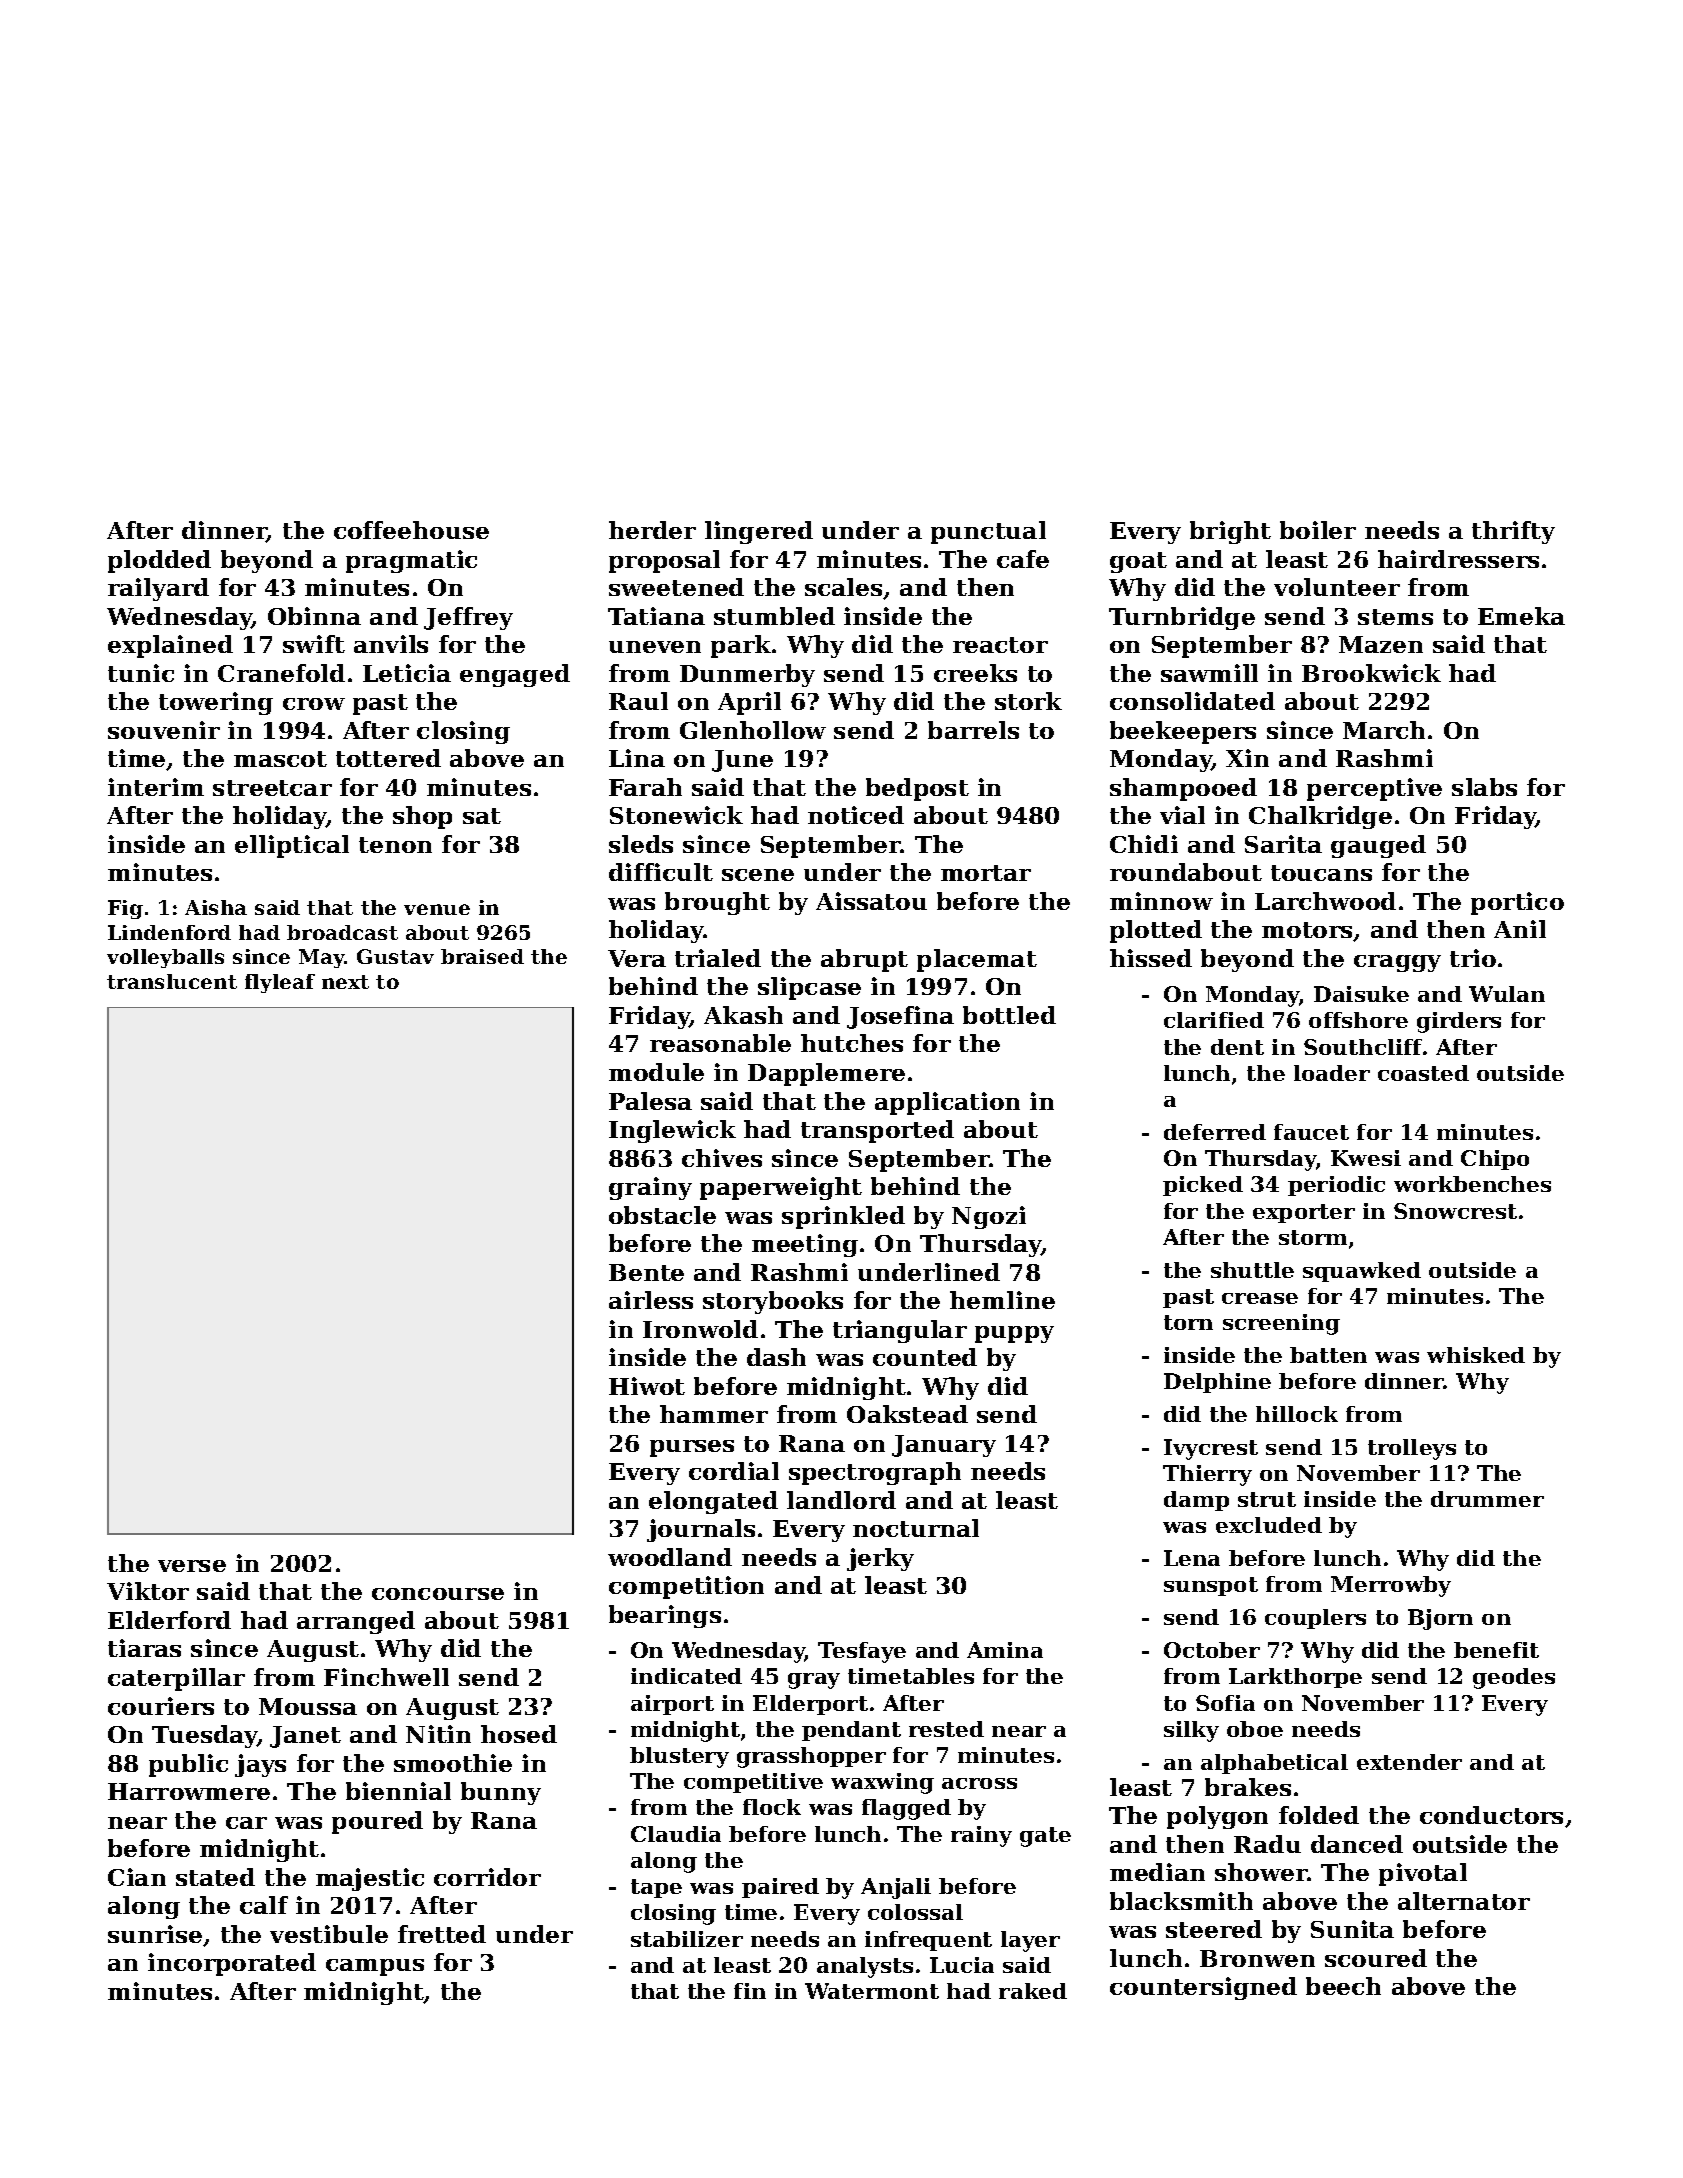 The height and width of the page is (2178, 1683). What do you see at coordinates (672, 1705) in the page?
I see `airport` at bounding box center [672, 1705].
